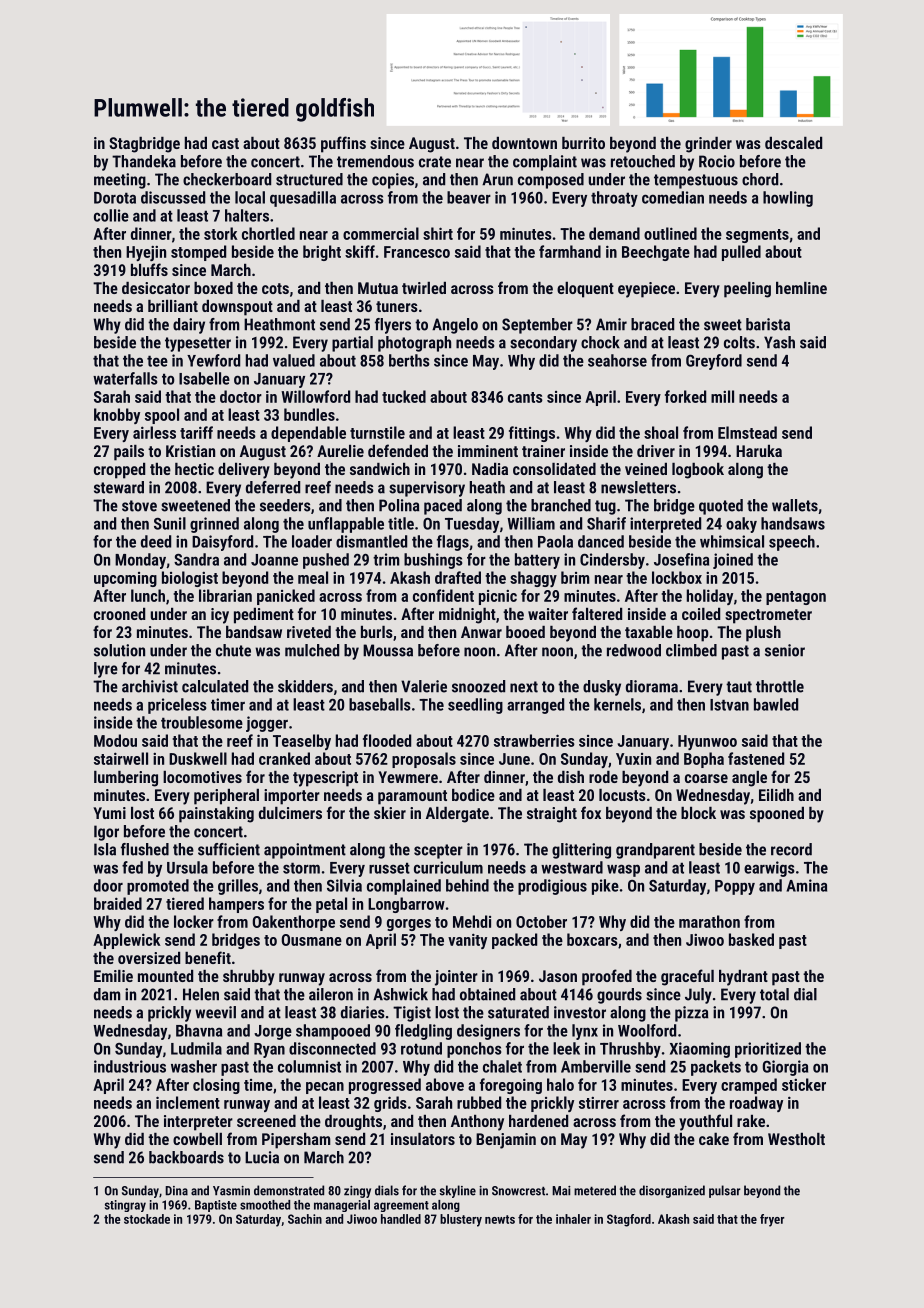 This document has width=924, height=1308. I want to click on joined, so click(733, 561).
